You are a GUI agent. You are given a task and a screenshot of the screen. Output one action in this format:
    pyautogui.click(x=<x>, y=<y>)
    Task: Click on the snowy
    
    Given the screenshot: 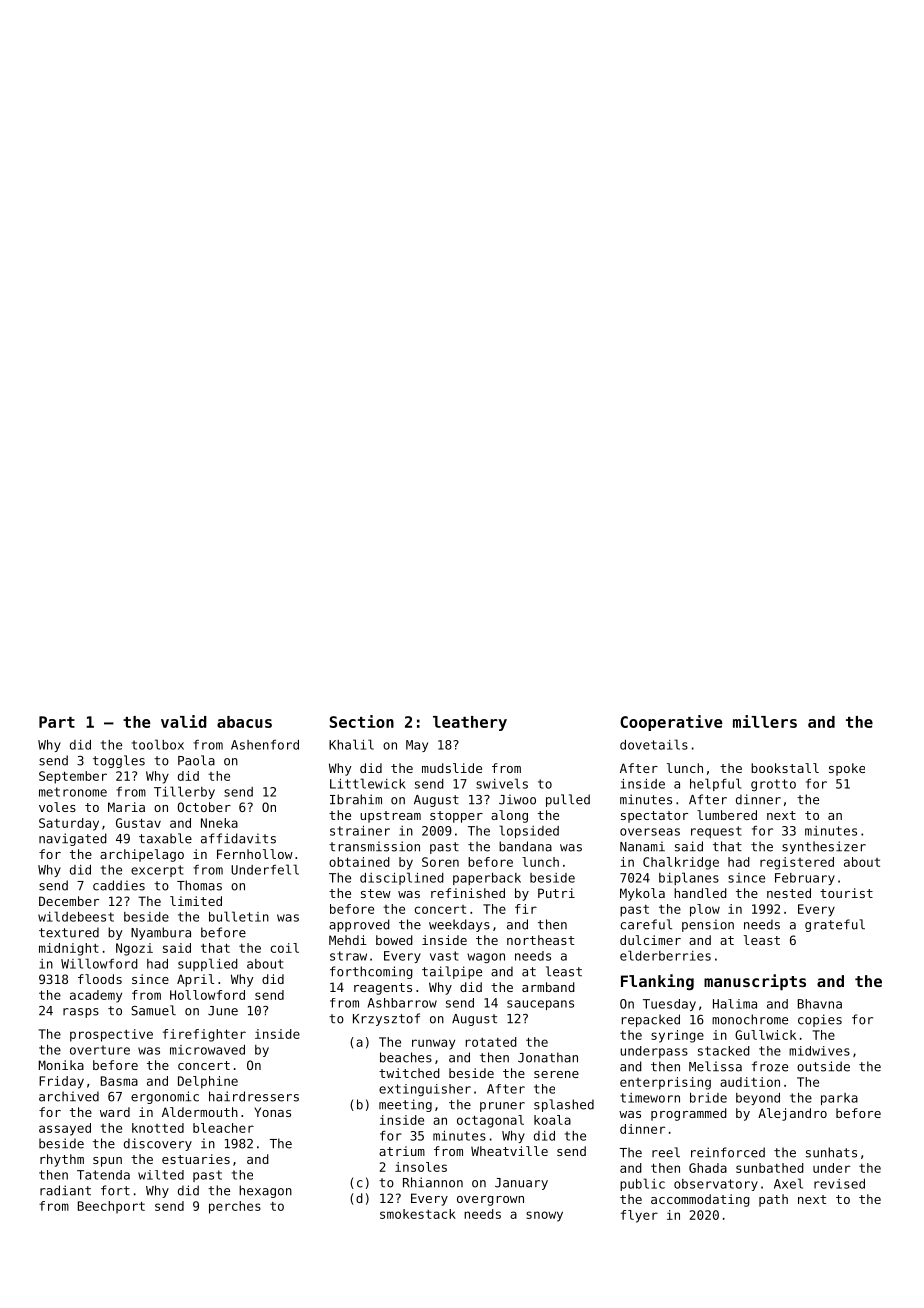 What is the action you would take?
    pyautogui.click(x=544, y=1216)
